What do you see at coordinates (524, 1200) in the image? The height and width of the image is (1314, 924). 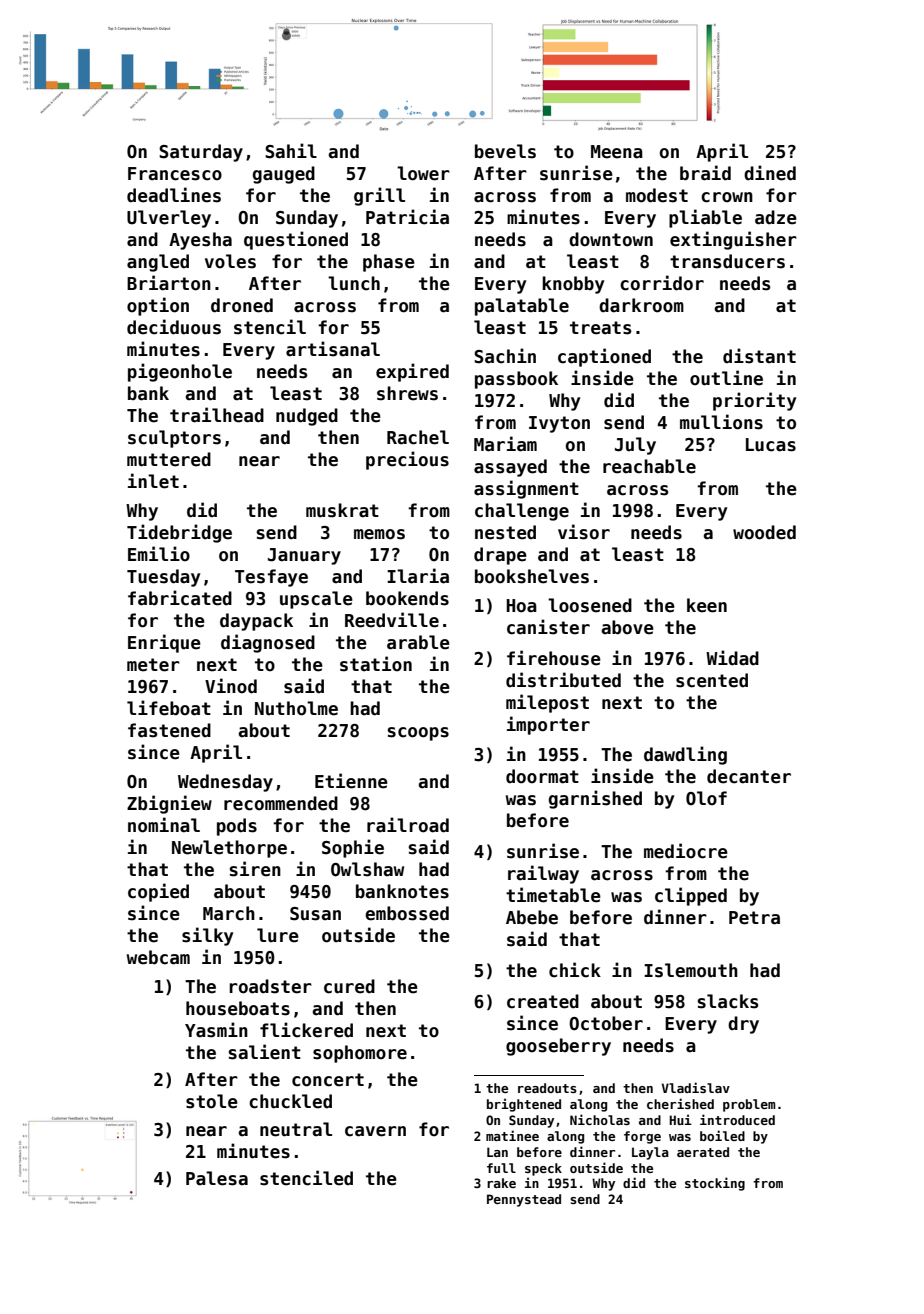 I see `Pennystead` at bounding box center [524, 1200].
